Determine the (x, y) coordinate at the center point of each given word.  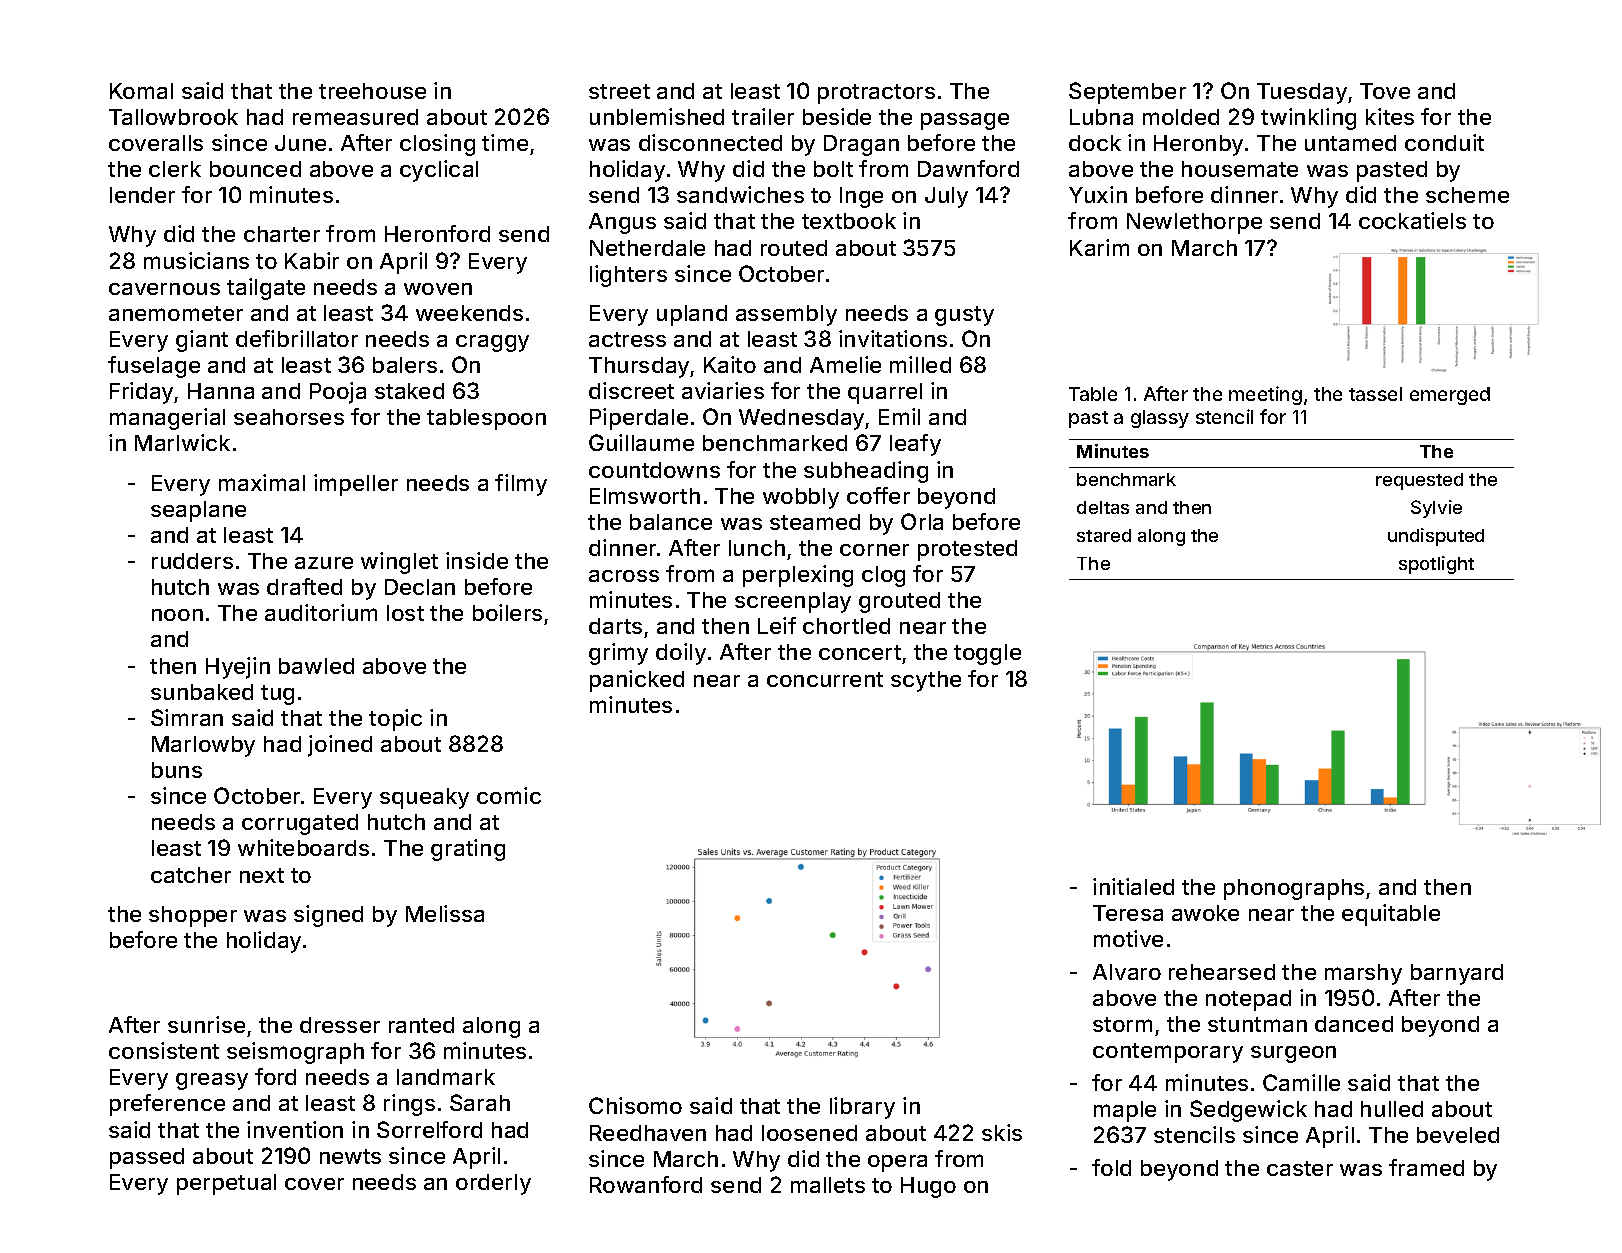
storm (1122, 1024)
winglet (399, 563)
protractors (876, 94)
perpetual (226, 1184)
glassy (1160, 419)
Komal (141, 91)
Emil (899, 416)
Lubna (1101, 117)
